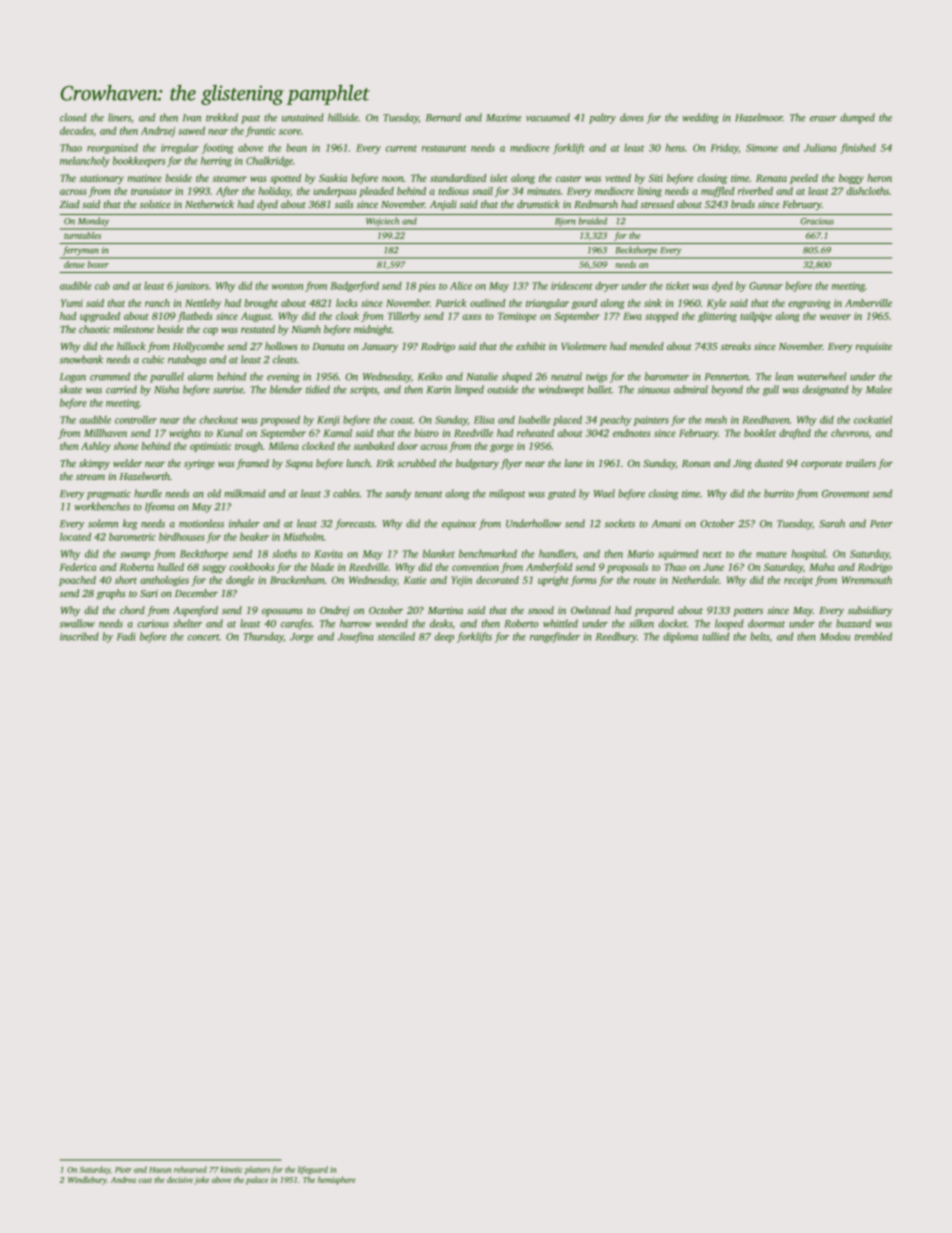 The width and height of the document is (952, 1233). What do you see at coordinates (742, 464) in the document?
I see `Jing` at bounding box center [742, 464].
